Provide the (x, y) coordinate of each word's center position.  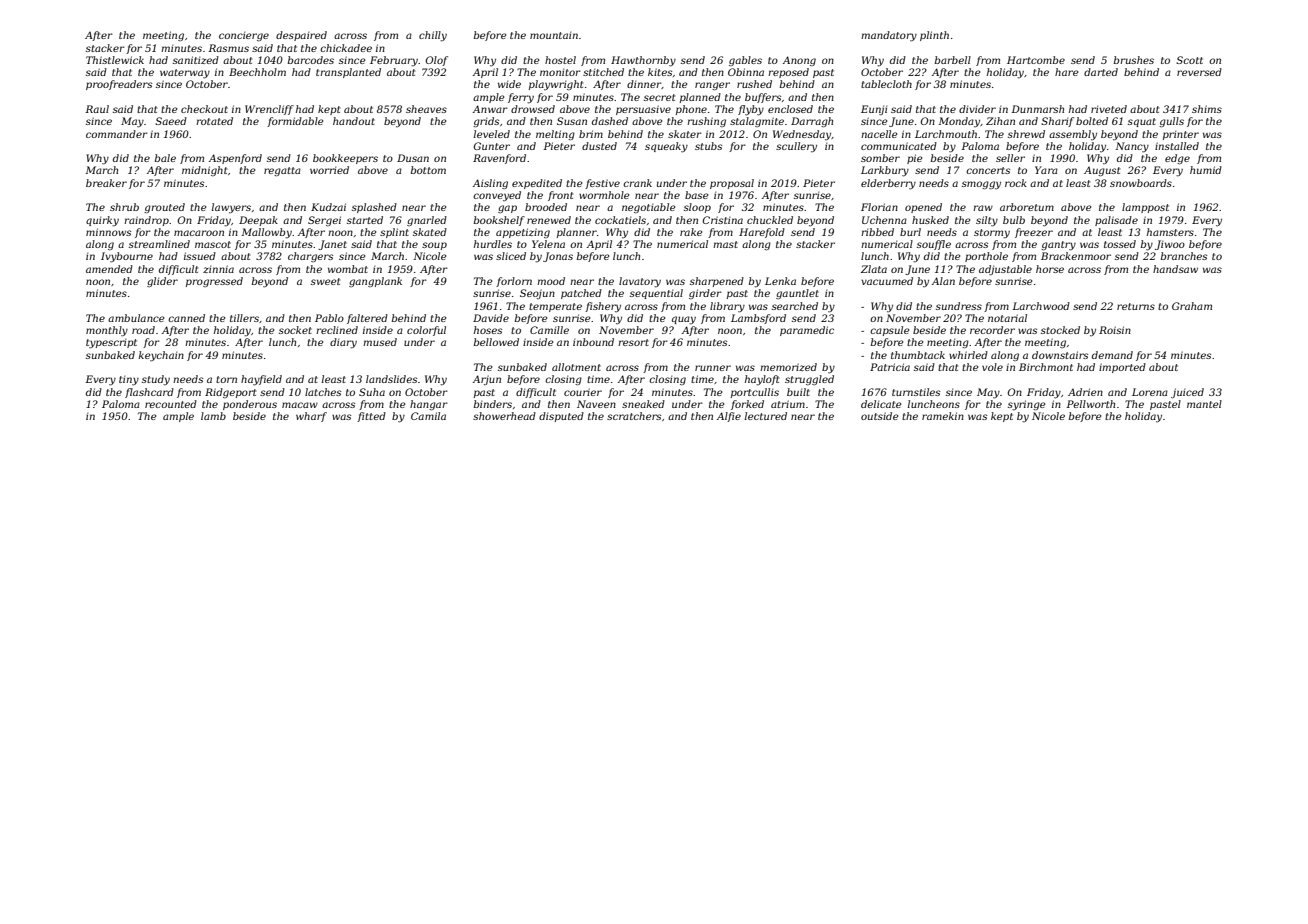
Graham (1192, 306)
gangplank (375, 282)
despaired (301, 36)
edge (1177, 159)
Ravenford (499, 159)
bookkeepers (345, 159)
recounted (171, 404)
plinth (934, 36)
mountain (554, 35)
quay (684, 320)
